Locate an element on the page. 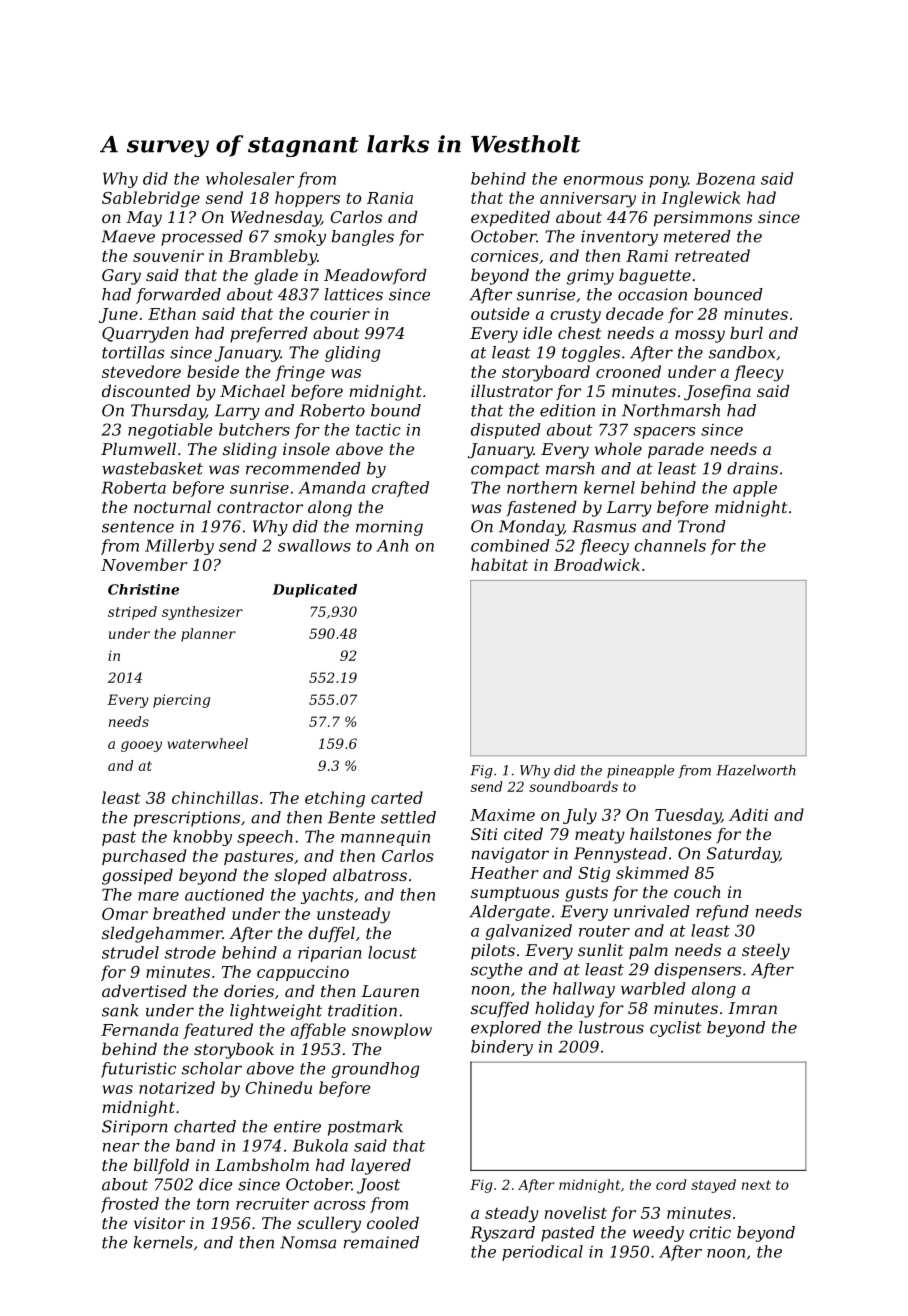  futuristic is located at coordinates (138, 1070).
